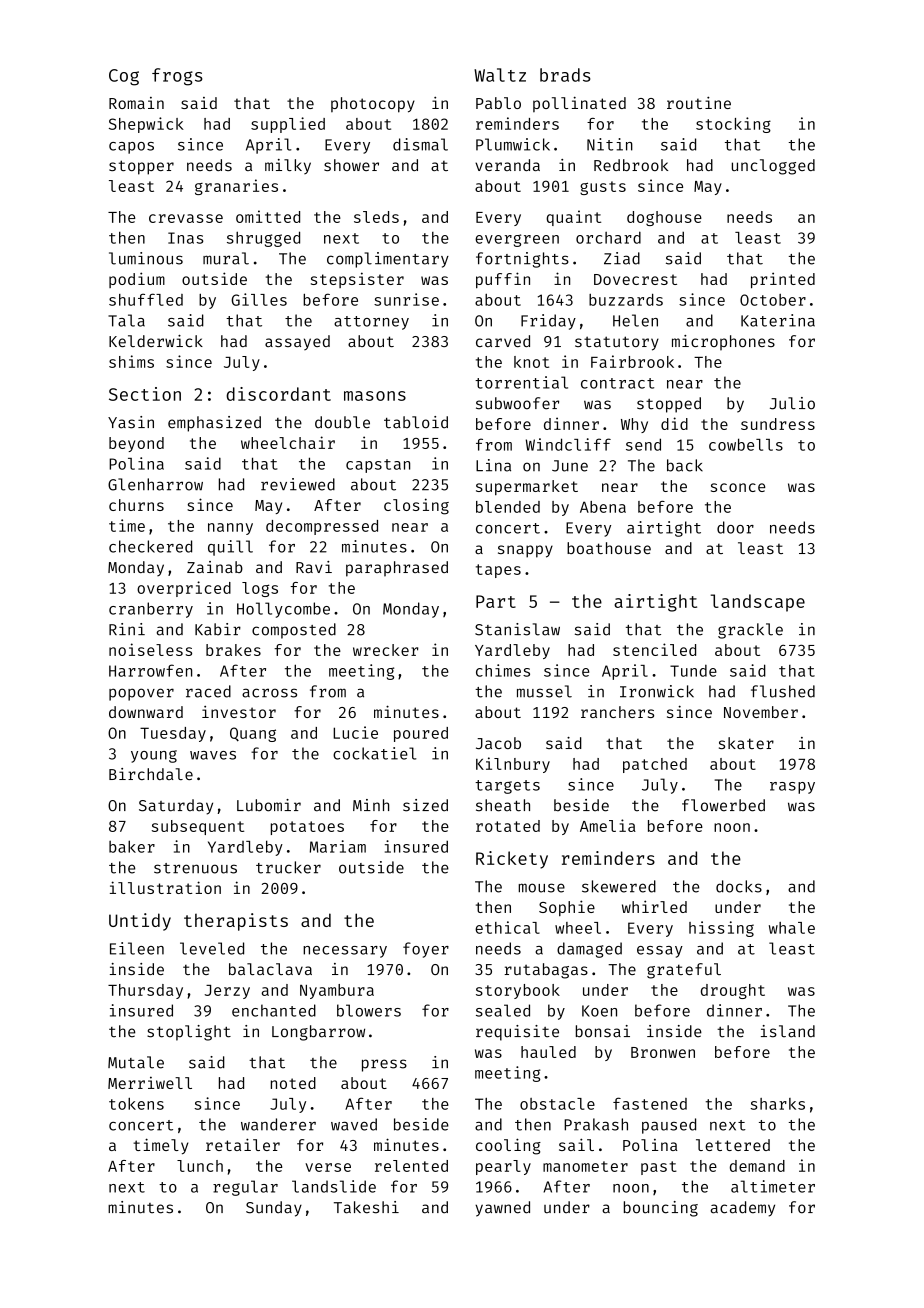 The height and width of the document is (1308, 924). What do you see at coordinates (773, 167) in the document?
I see `unclogged` at bounding box center [773, 167].
